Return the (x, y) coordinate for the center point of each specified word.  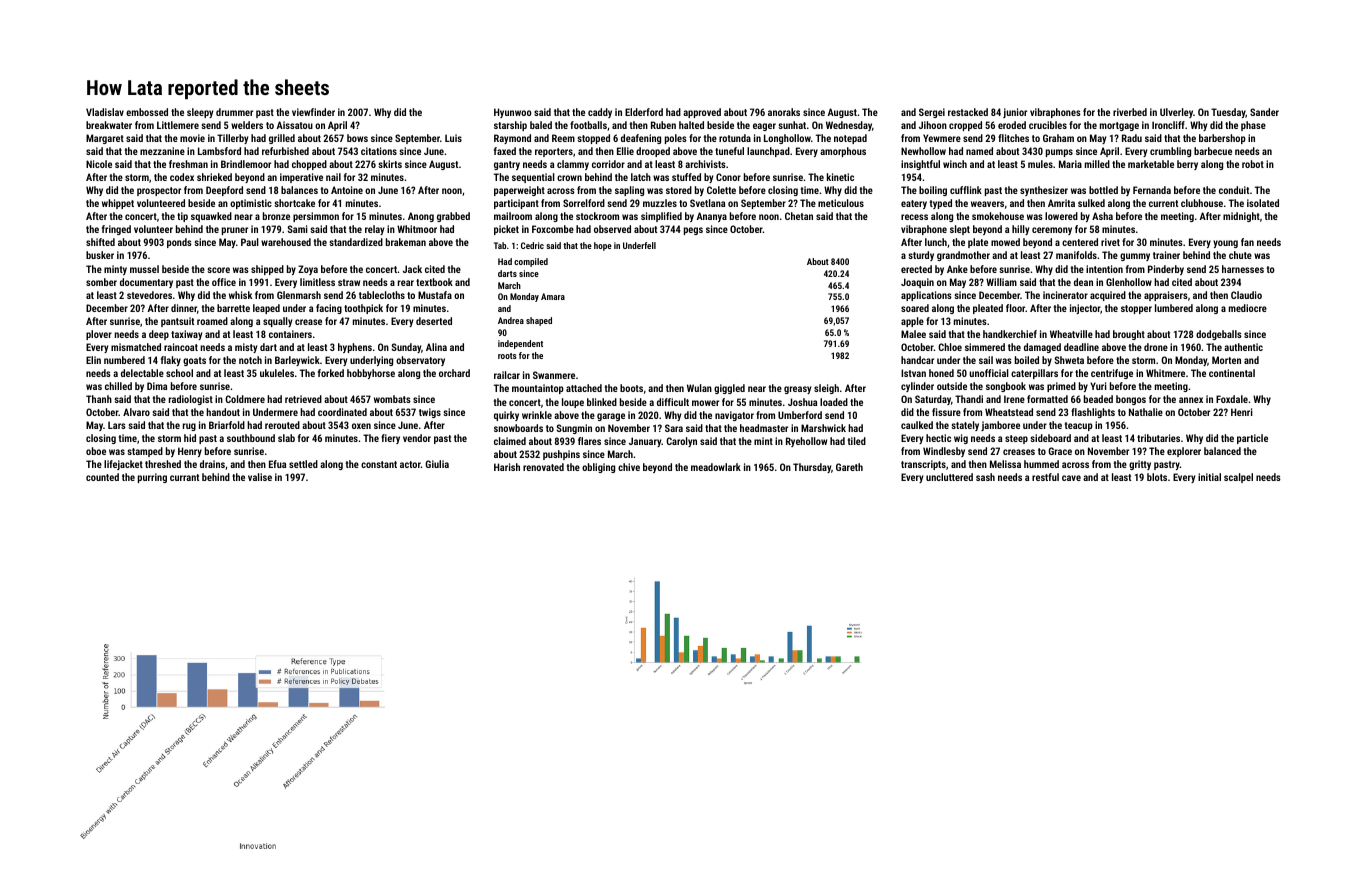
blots (1157, 477)
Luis (453, 138)
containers (290, 334)
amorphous (843, 152)
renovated (543, 467)
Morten (1226, 360)
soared (915, 308)
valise (260, 477)
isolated (1263, 203)
